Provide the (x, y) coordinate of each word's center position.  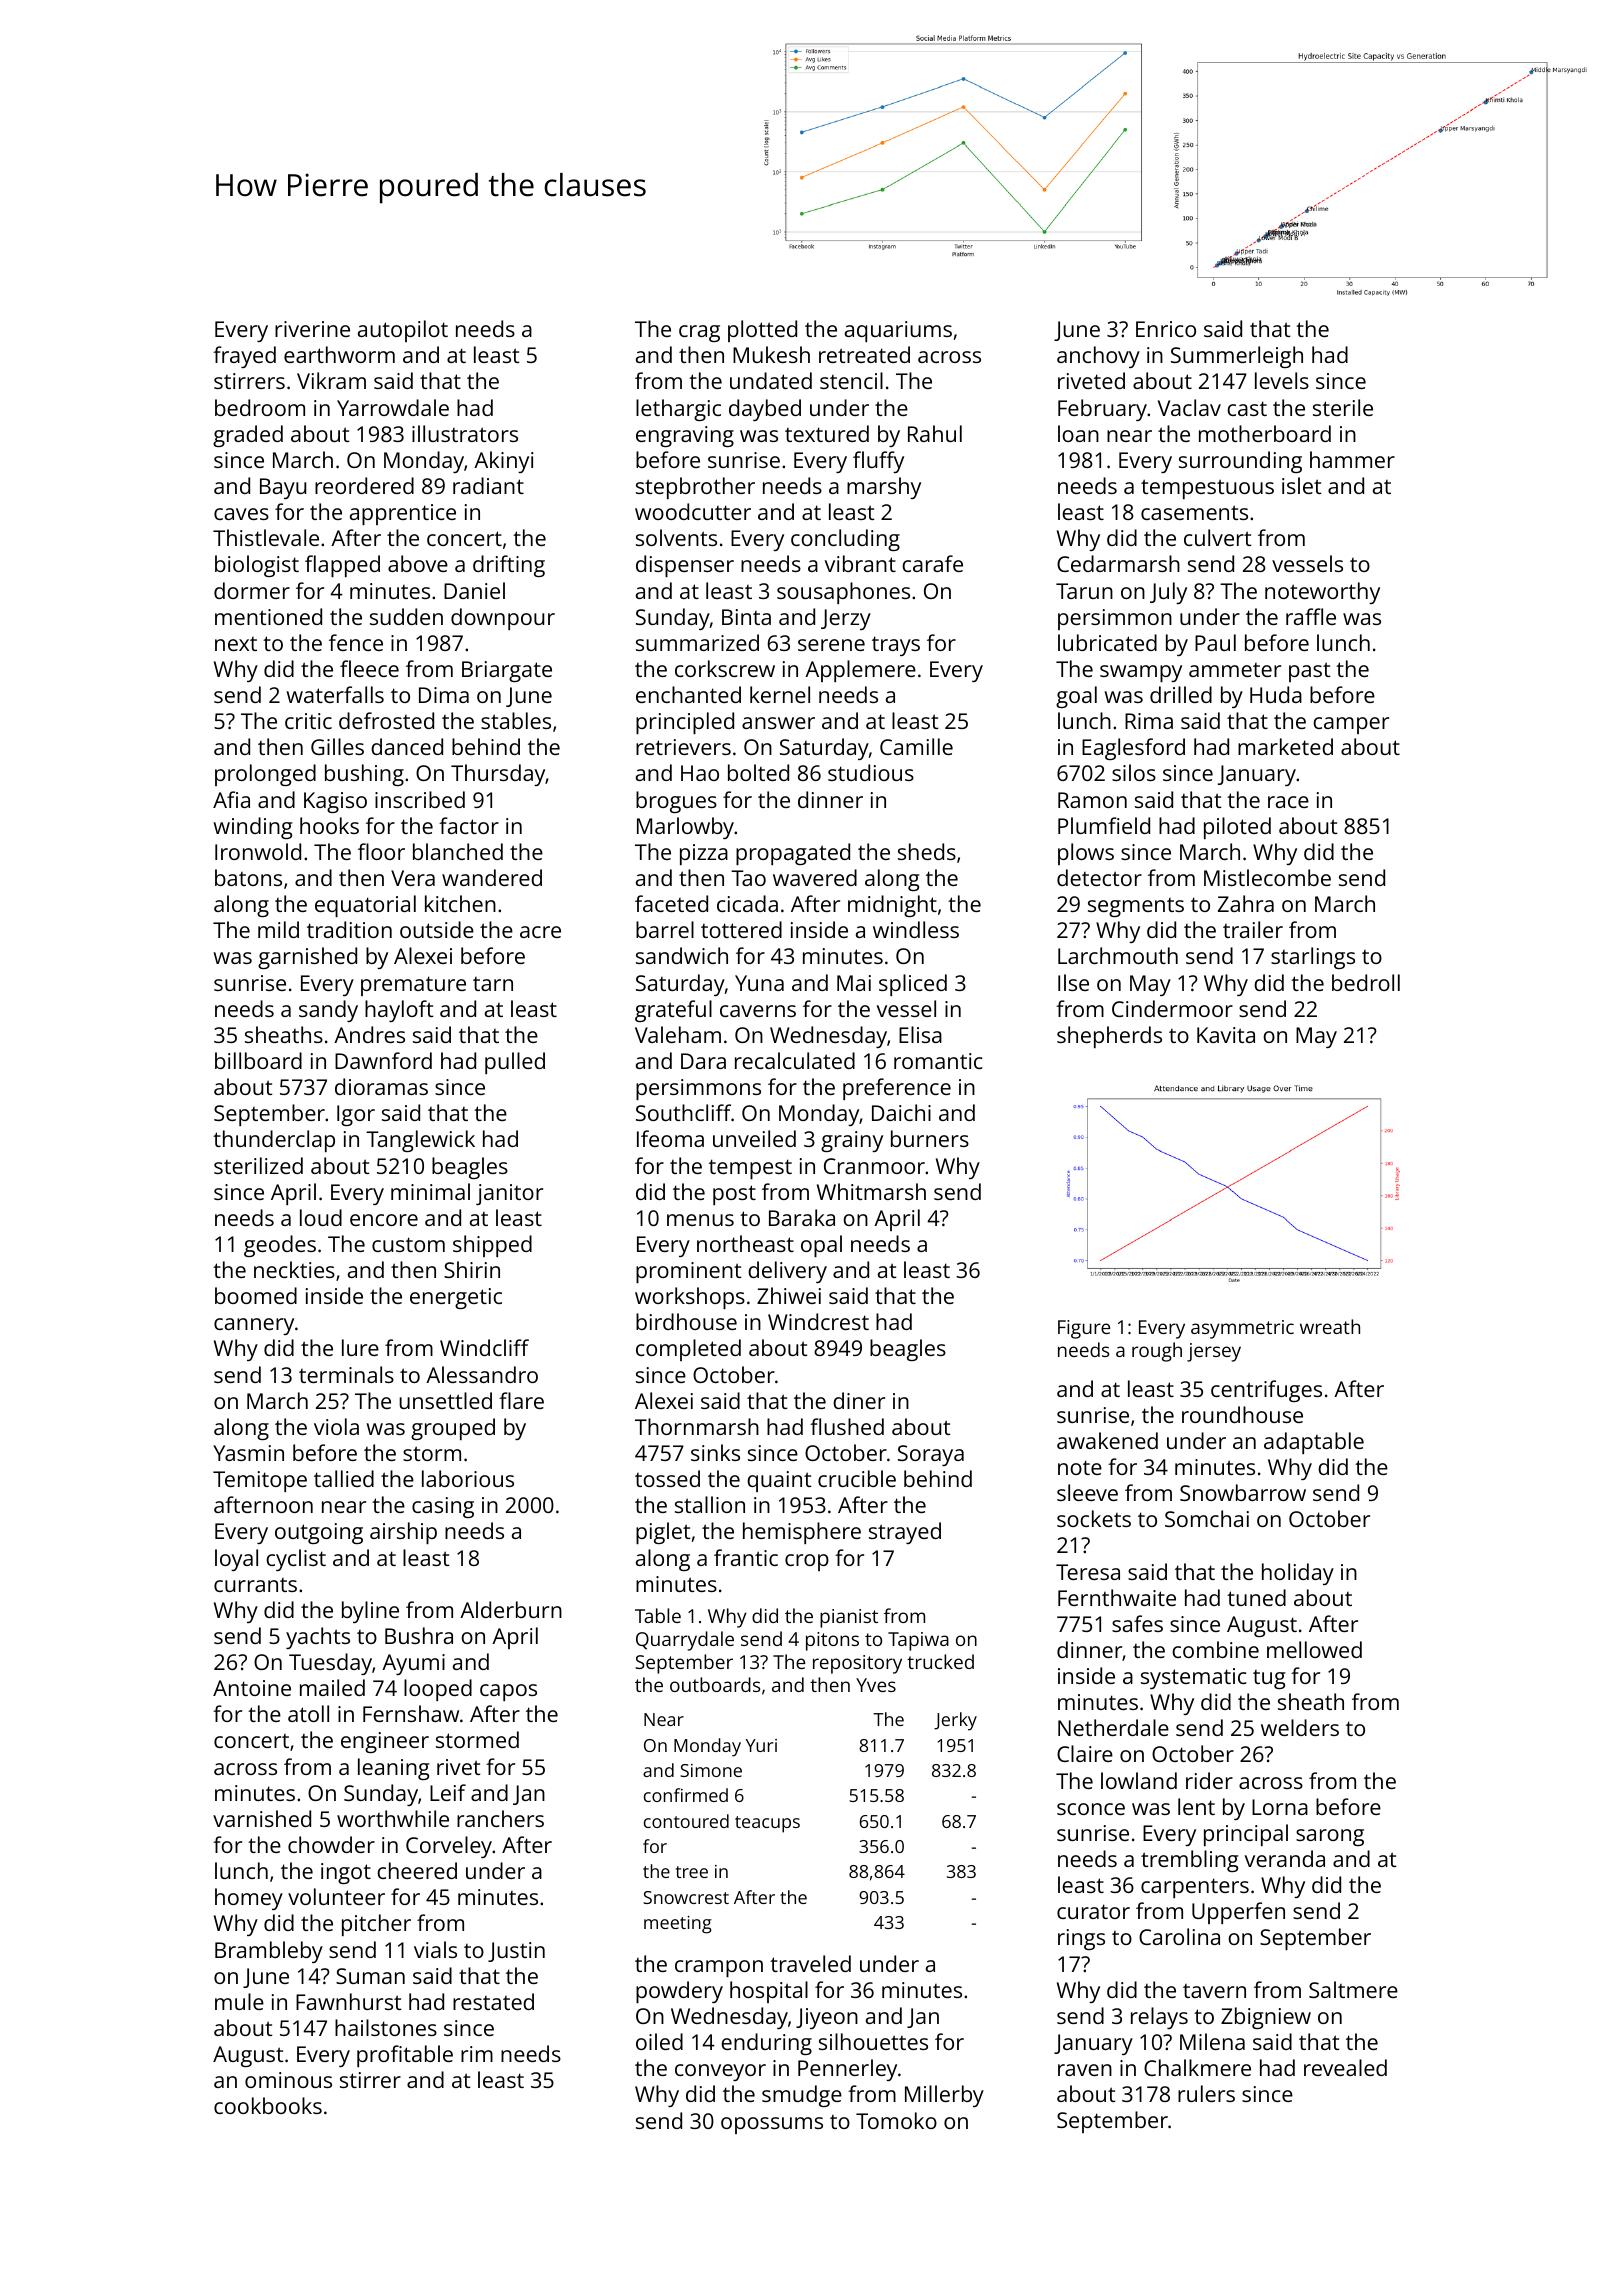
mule (239, 2001)
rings (1081, 1939)
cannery (254, 1326)
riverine (312, 329)
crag (699, 333)
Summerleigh (1237, 357)
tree (692, 1872)
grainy (852, 1141)
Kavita (1226, 1035)
